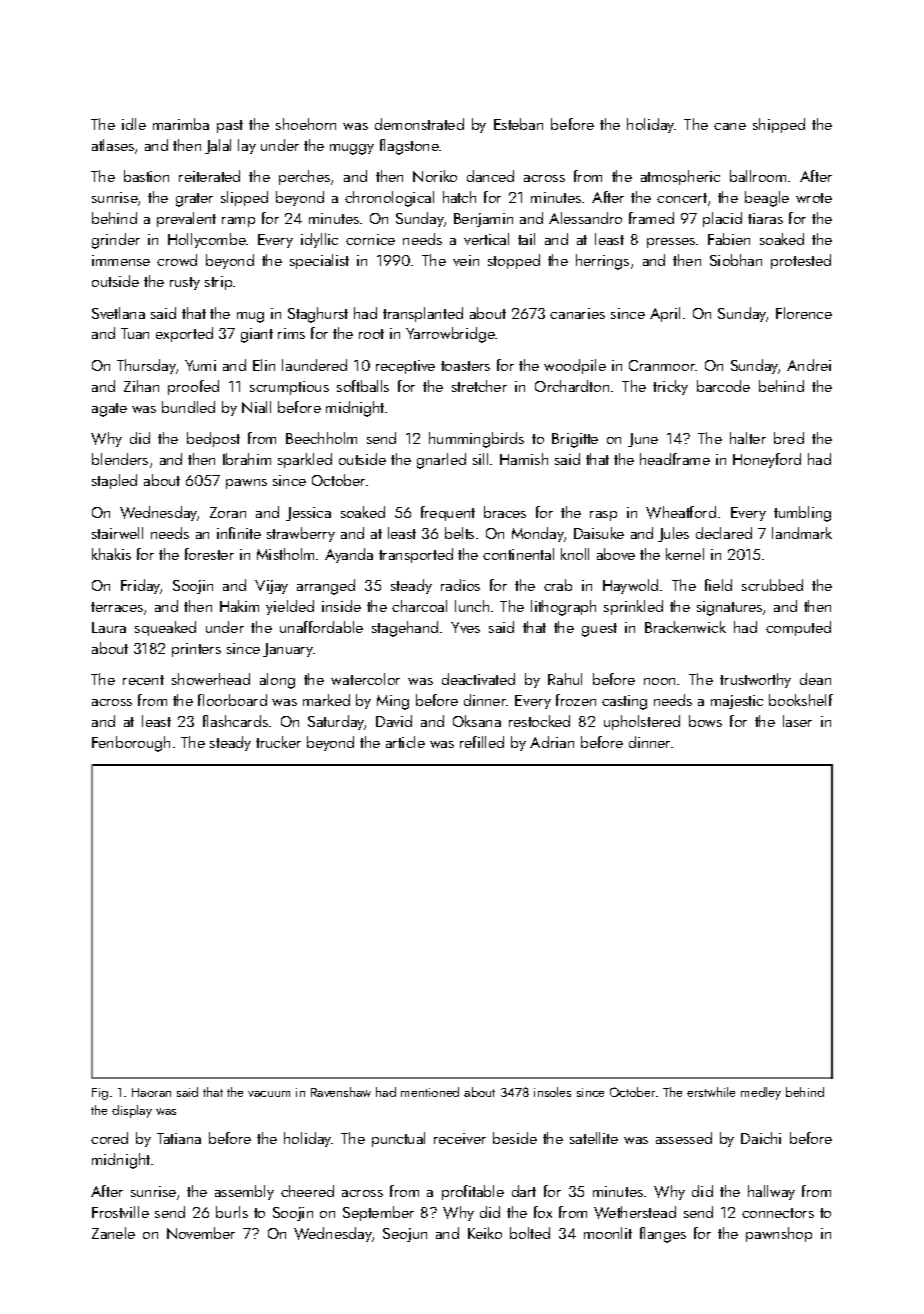 The width and height of the screenshot is (924, 1314). I want to click on Seojun, so click(405, 1235).
